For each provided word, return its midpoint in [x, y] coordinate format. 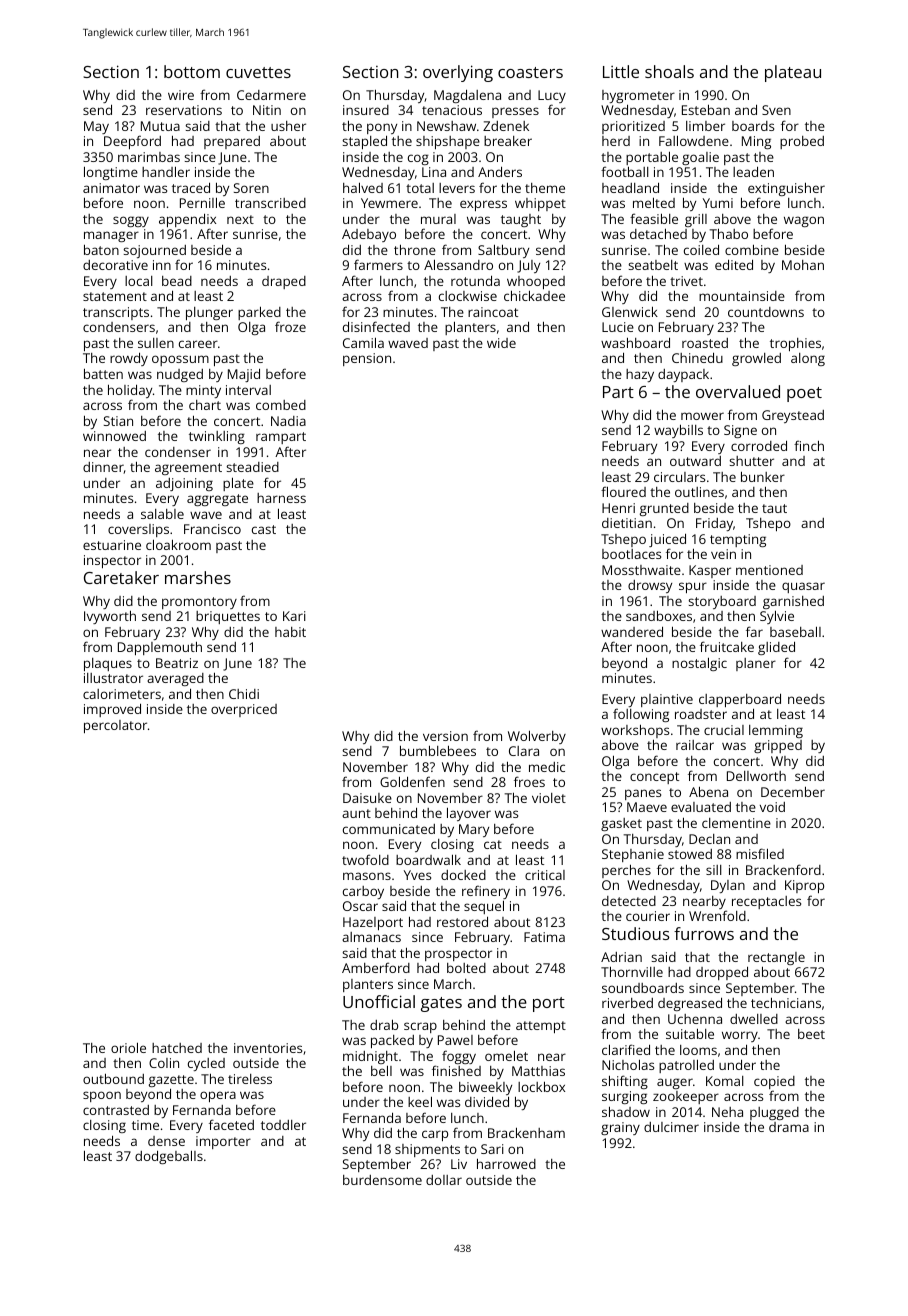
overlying [458, 73]
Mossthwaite [641, 570]
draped [284, 282]
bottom [192, 71]
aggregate [217, 500]
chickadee [534, 296]
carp [435, 1135]
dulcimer [671, 1127]
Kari [294, 616]
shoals [669, 71]
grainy [620, 1128]
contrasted [116, 1110]
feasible [654, 218]
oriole [128, 1047]
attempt [541, 1027]
